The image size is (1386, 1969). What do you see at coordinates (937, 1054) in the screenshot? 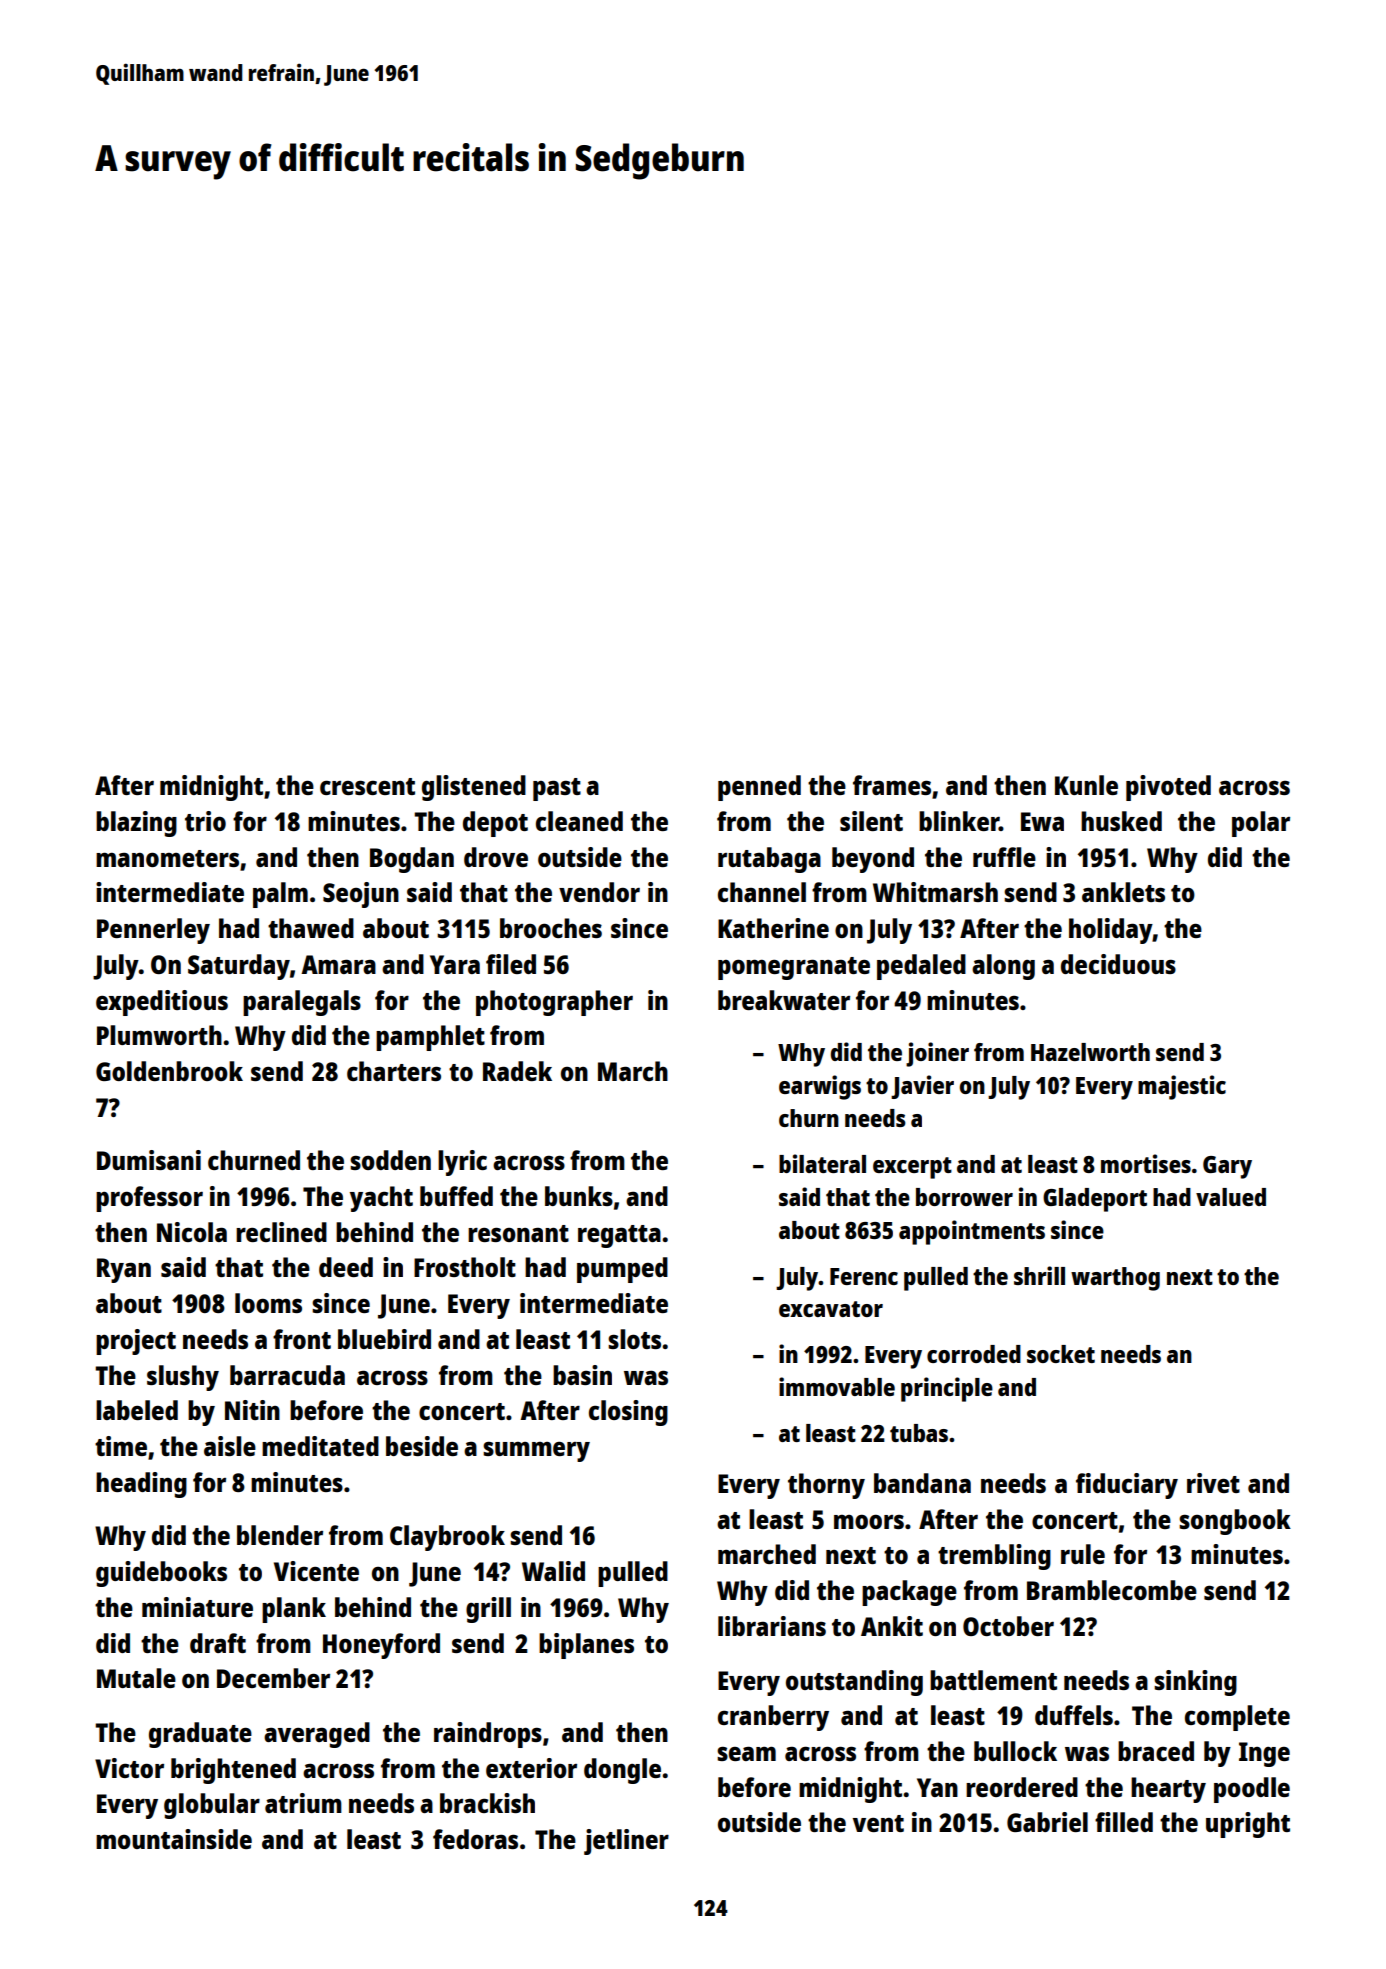
I see `joiner` at bounding box center [937, 1054].
